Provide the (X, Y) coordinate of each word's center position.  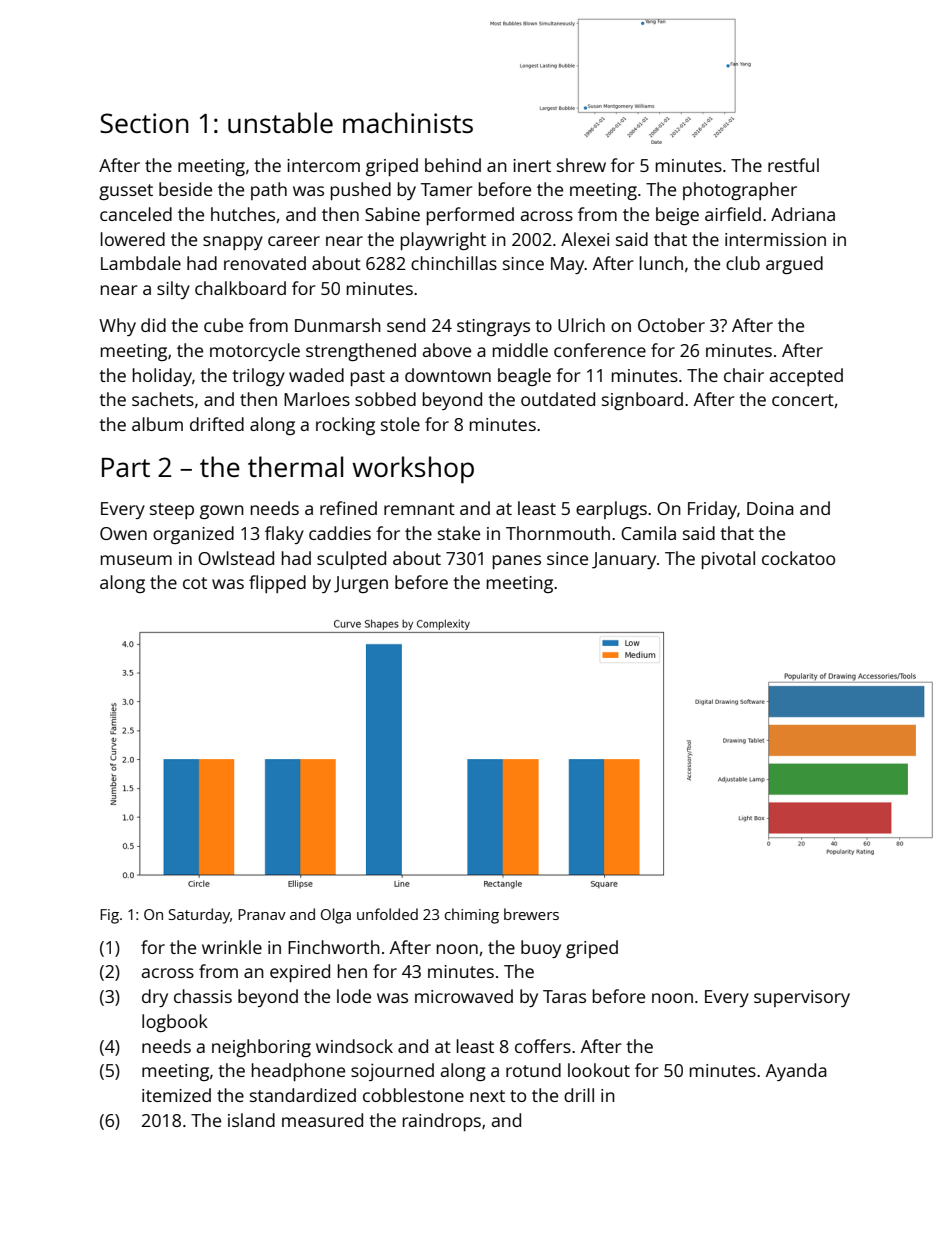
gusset (126, 192)
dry (155, 998)
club (743, 263)
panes (517, 562)
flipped (277, 584)
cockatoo (798, 558)
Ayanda (796, 1072)
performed (470, 216)
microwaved (464, 996)
